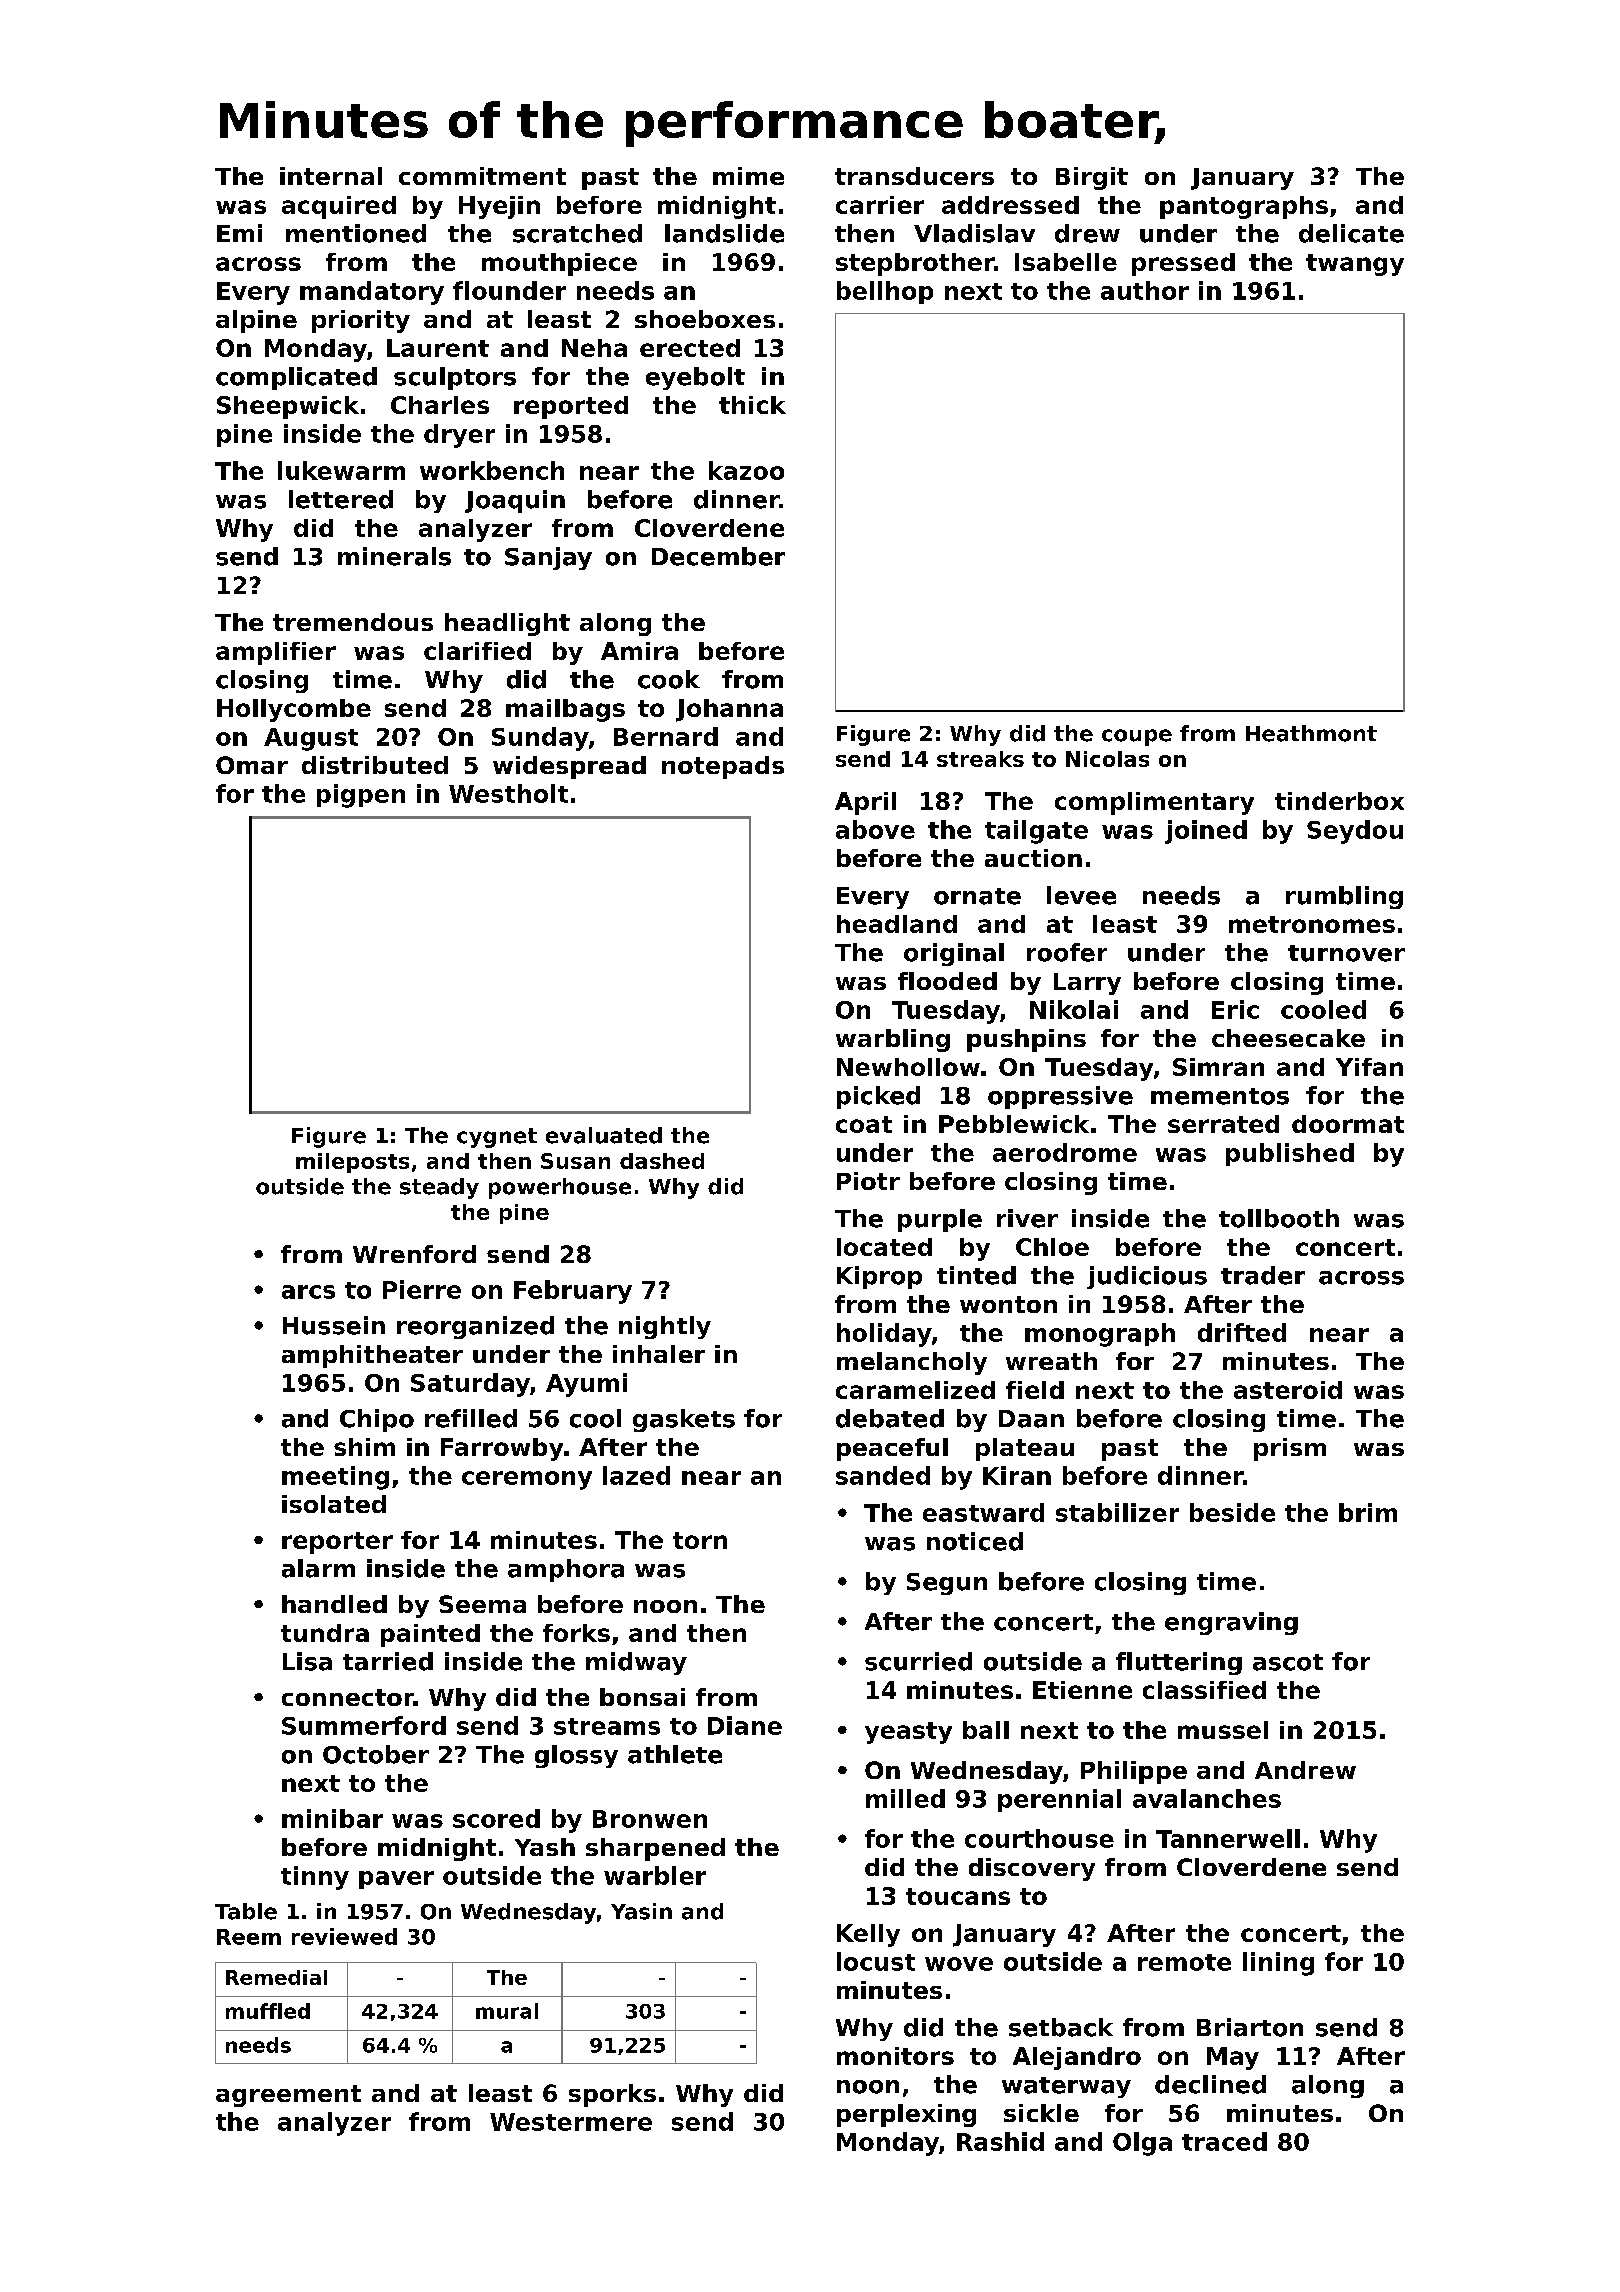  I want to click on commitment, so click(482, 176).
